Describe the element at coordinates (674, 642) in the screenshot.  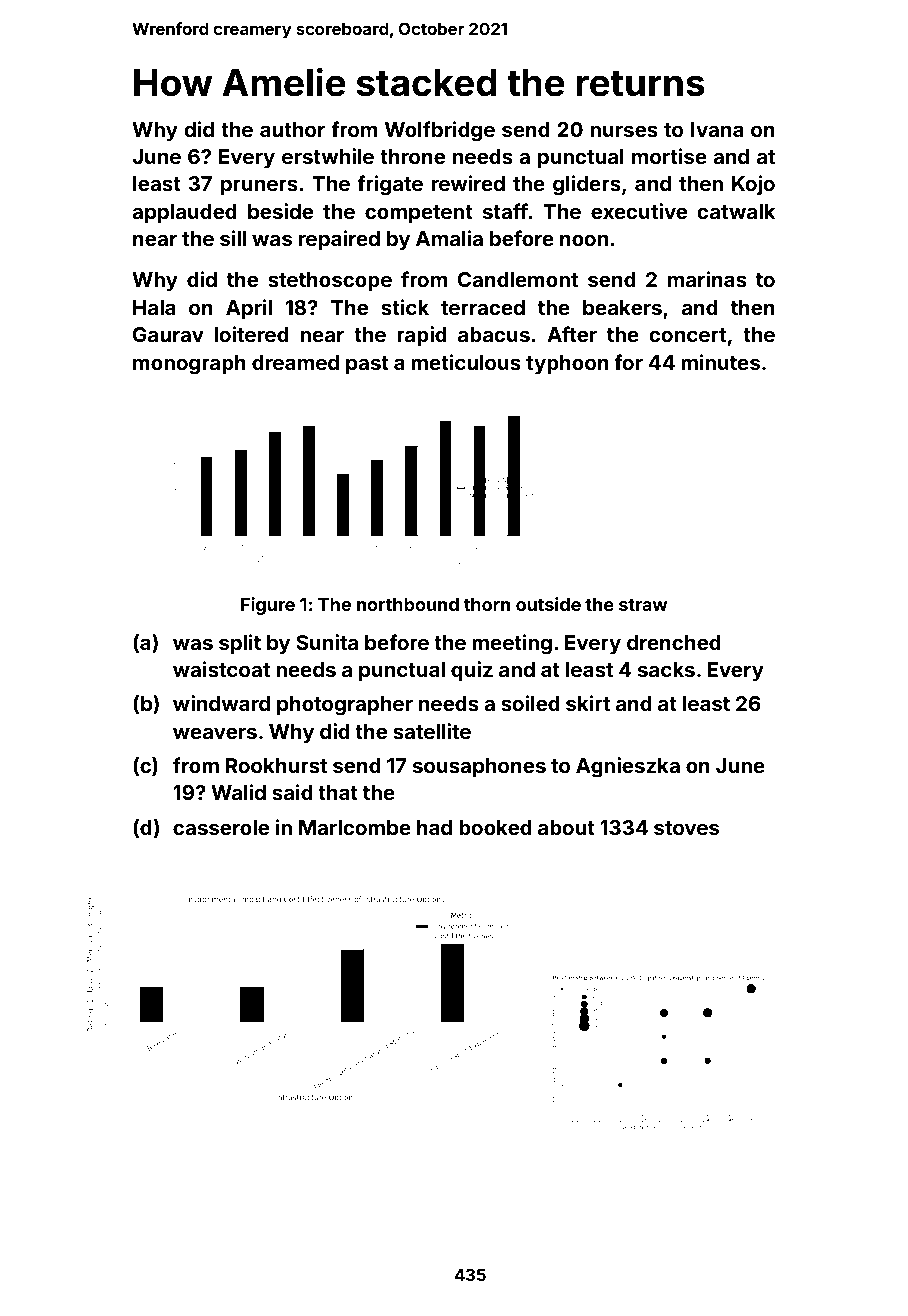
I see `drenched` at that location.
